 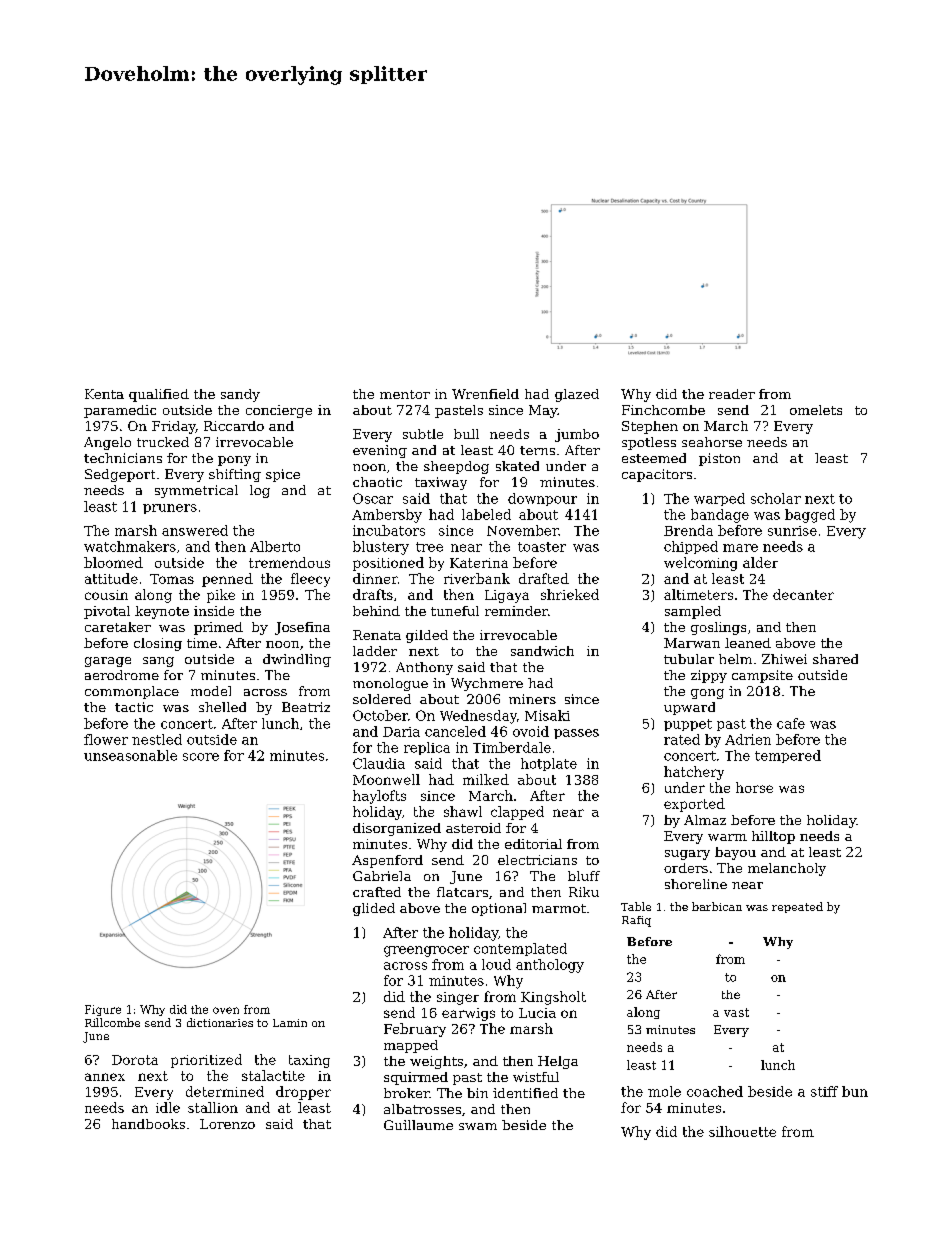 I want to click on oven, so click(x=226, y=1010).
